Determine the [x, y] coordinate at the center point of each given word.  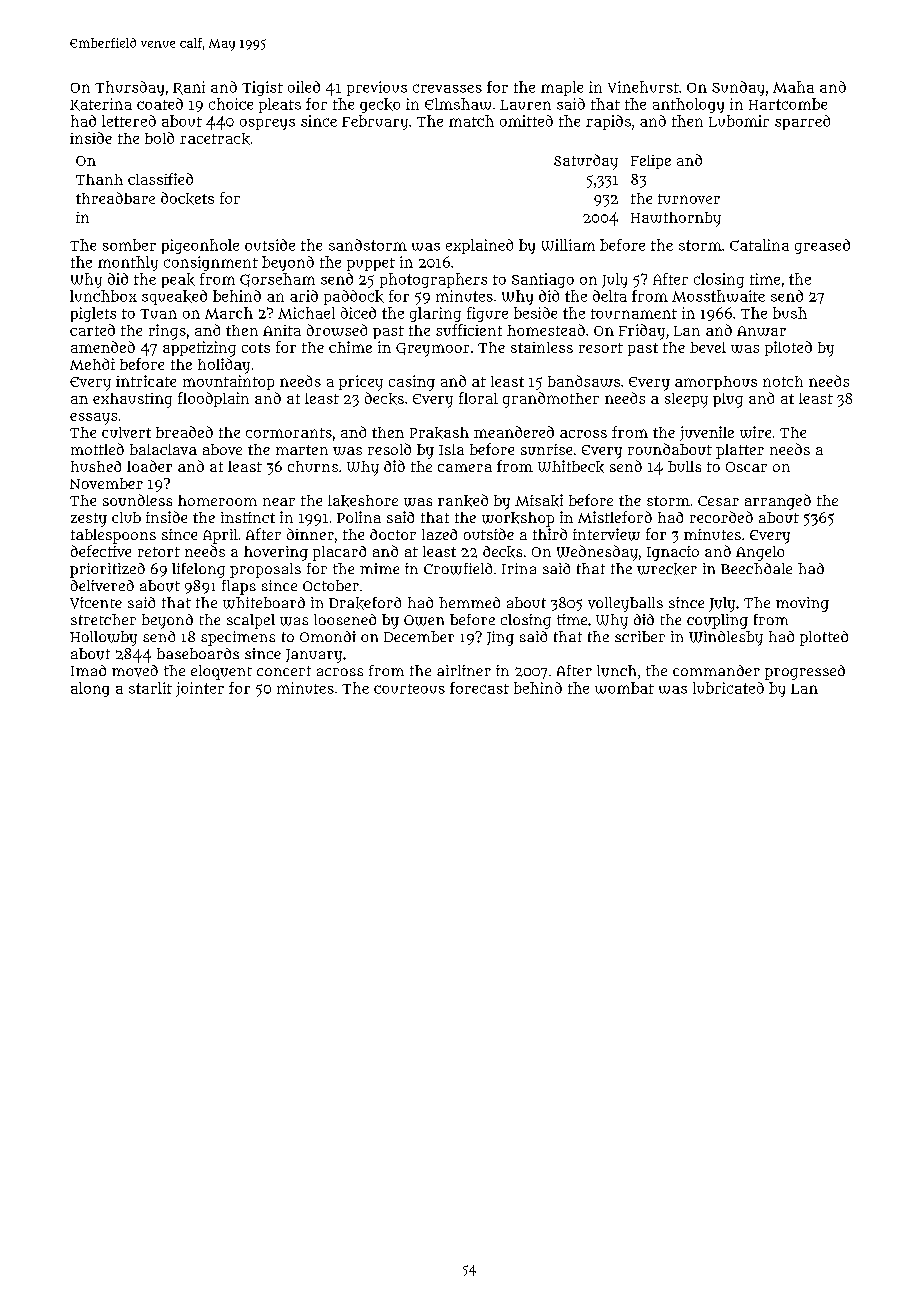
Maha [793, 87]
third [550, 534]
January [314, 656]
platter [740, 451]
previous [377, 88]
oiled [304, 87]
